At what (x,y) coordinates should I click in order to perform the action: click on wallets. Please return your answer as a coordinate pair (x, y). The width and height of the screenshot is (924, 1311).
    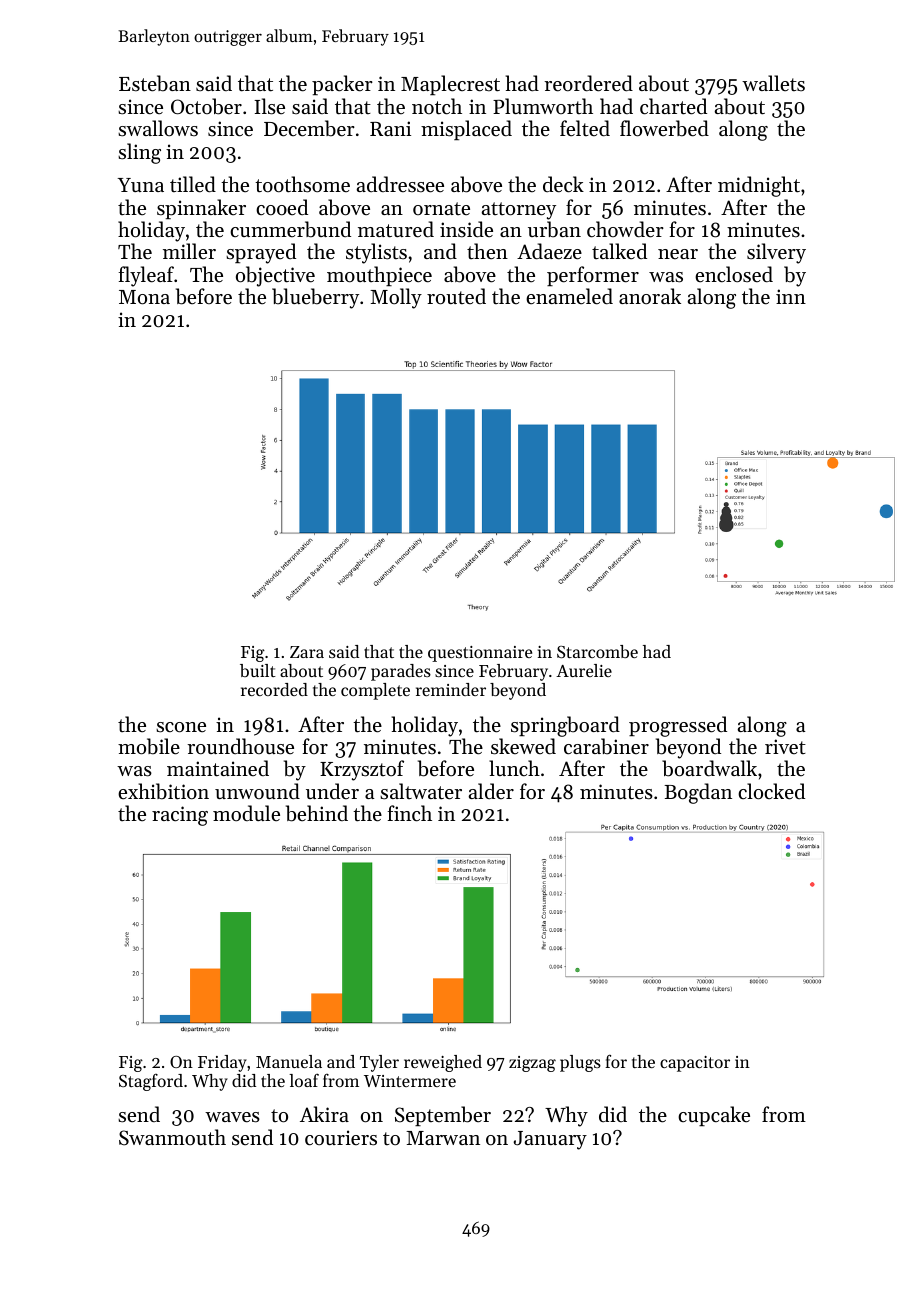
    Looking at the image, I should click on (773, 83).
